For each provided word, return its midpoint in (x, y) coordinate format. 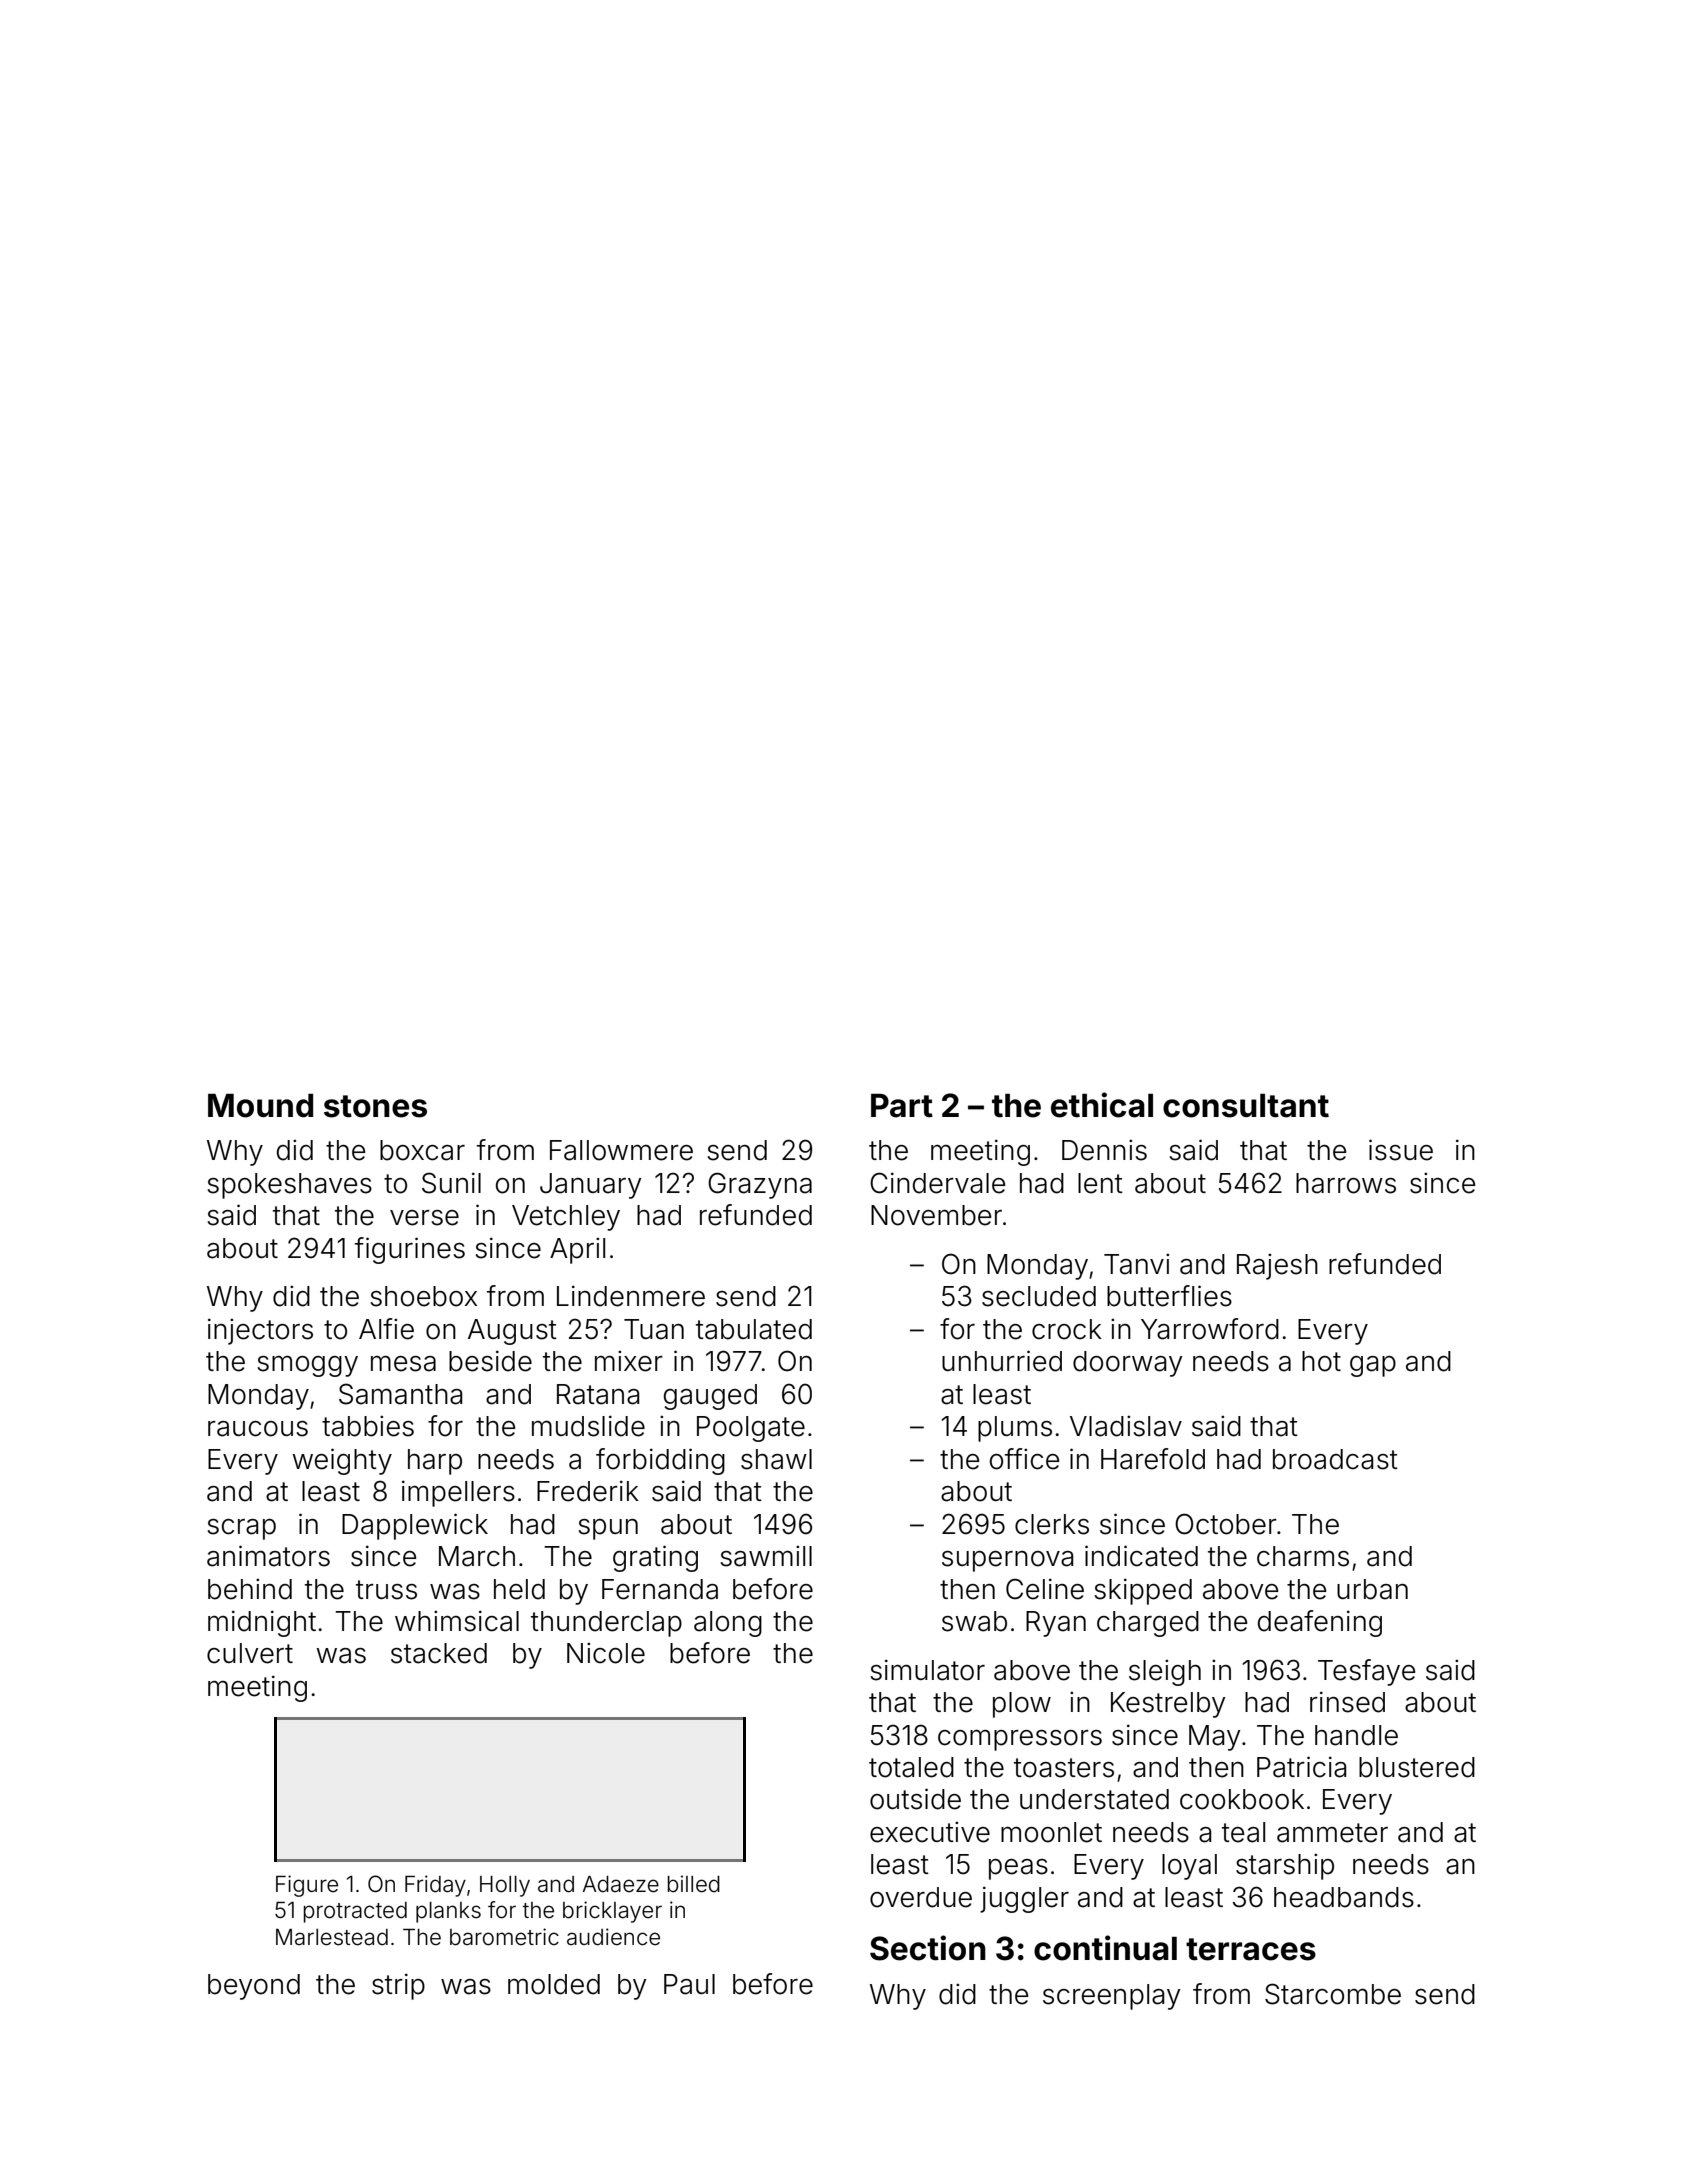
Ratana (598, 1394)
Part (902, 1106)
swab (974, 1621)
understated (1094, 1799)
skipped (1143, 1591)
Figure (307, 1886)
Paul (689, 1984)
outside (915, 1799)
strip (398, 1986)
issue (1401, 1150)
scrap (241, 1529)
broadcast (1335, 1459)
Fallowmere (621, 1150)
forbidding (660, 1461)
